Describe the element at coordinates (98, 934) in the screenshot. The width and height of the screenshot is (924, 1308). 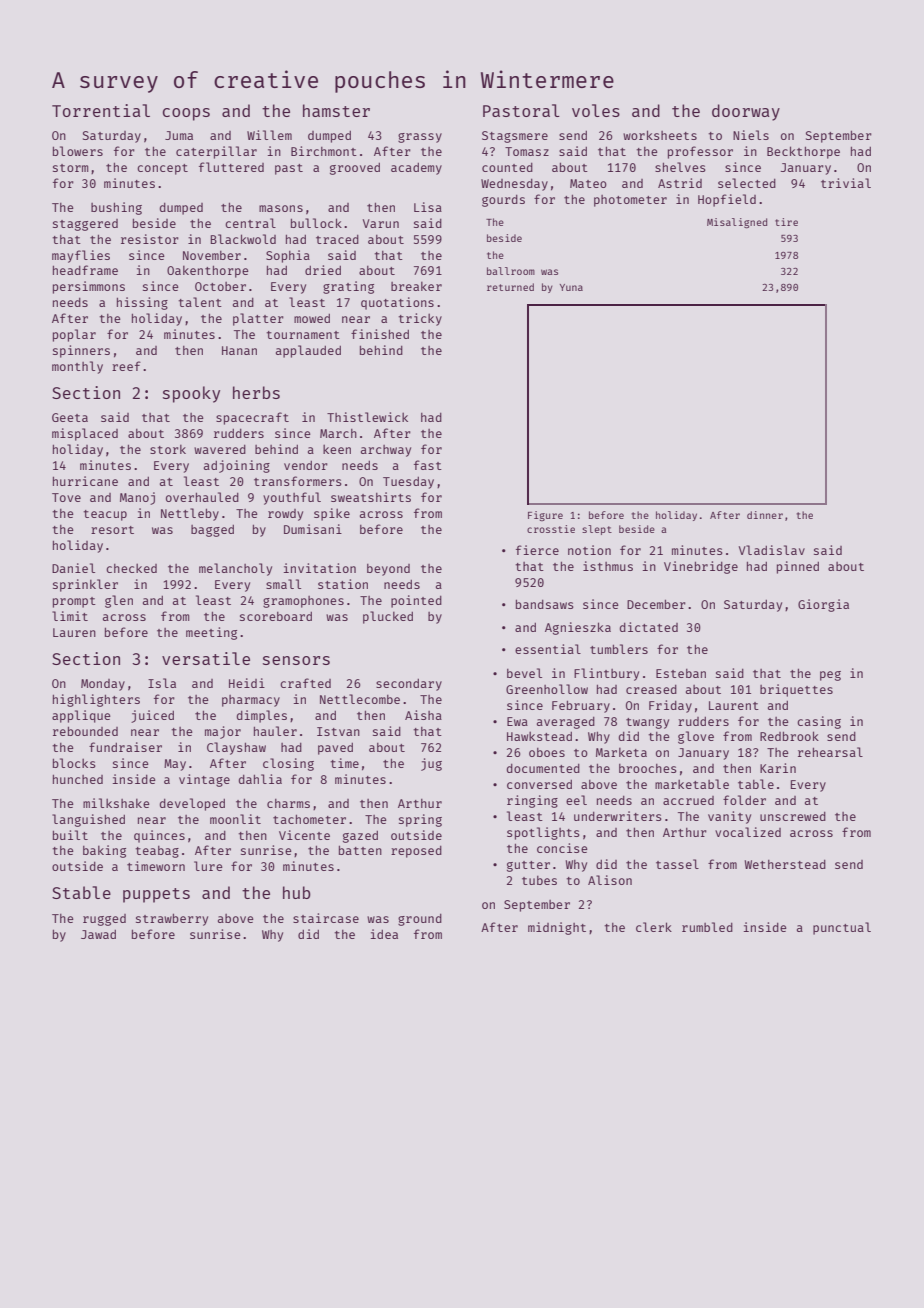
I see `Jawad` at that location.
